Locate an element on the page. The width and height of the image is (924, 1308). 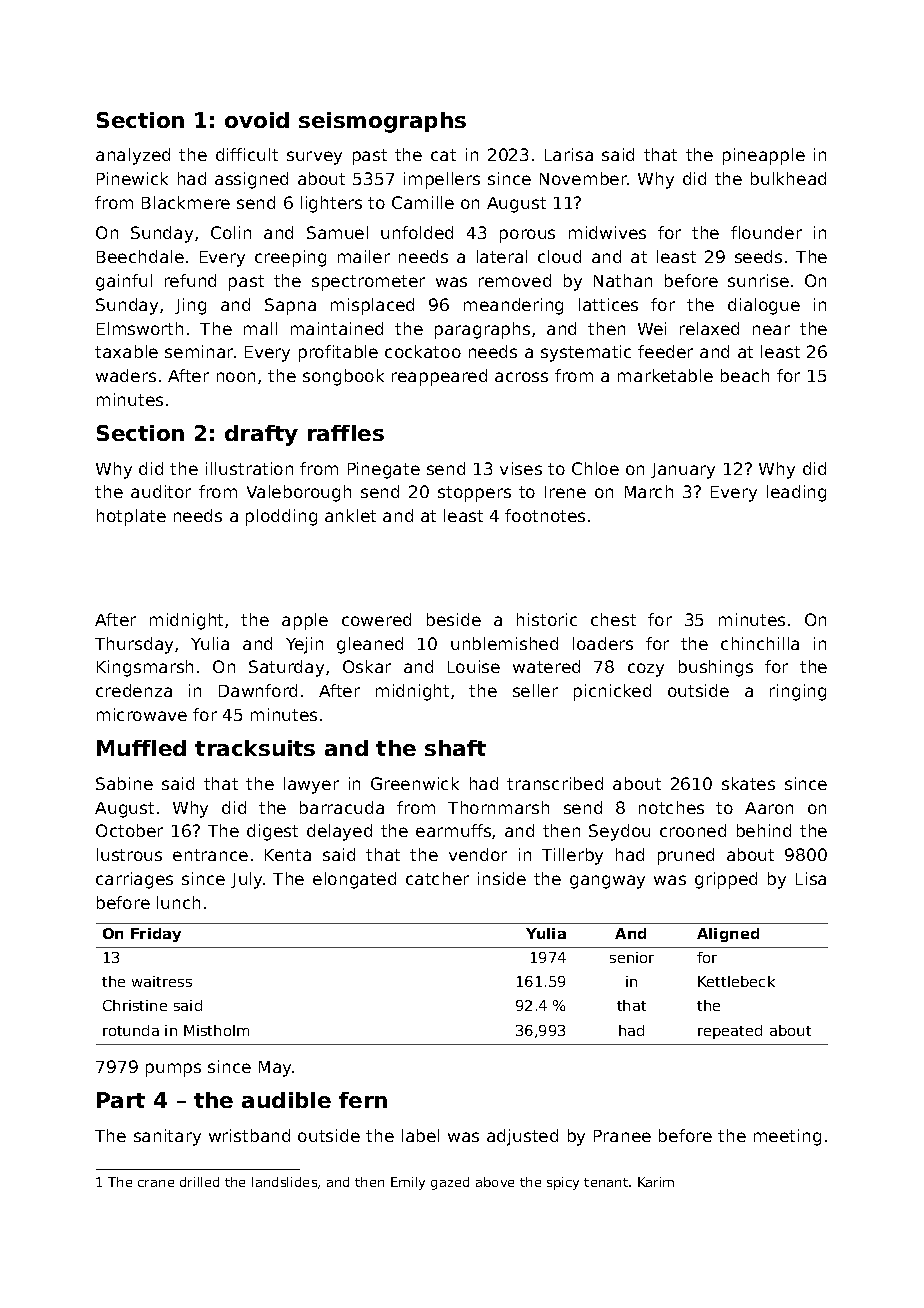
seismographs is located at coordinates (382, 122).
